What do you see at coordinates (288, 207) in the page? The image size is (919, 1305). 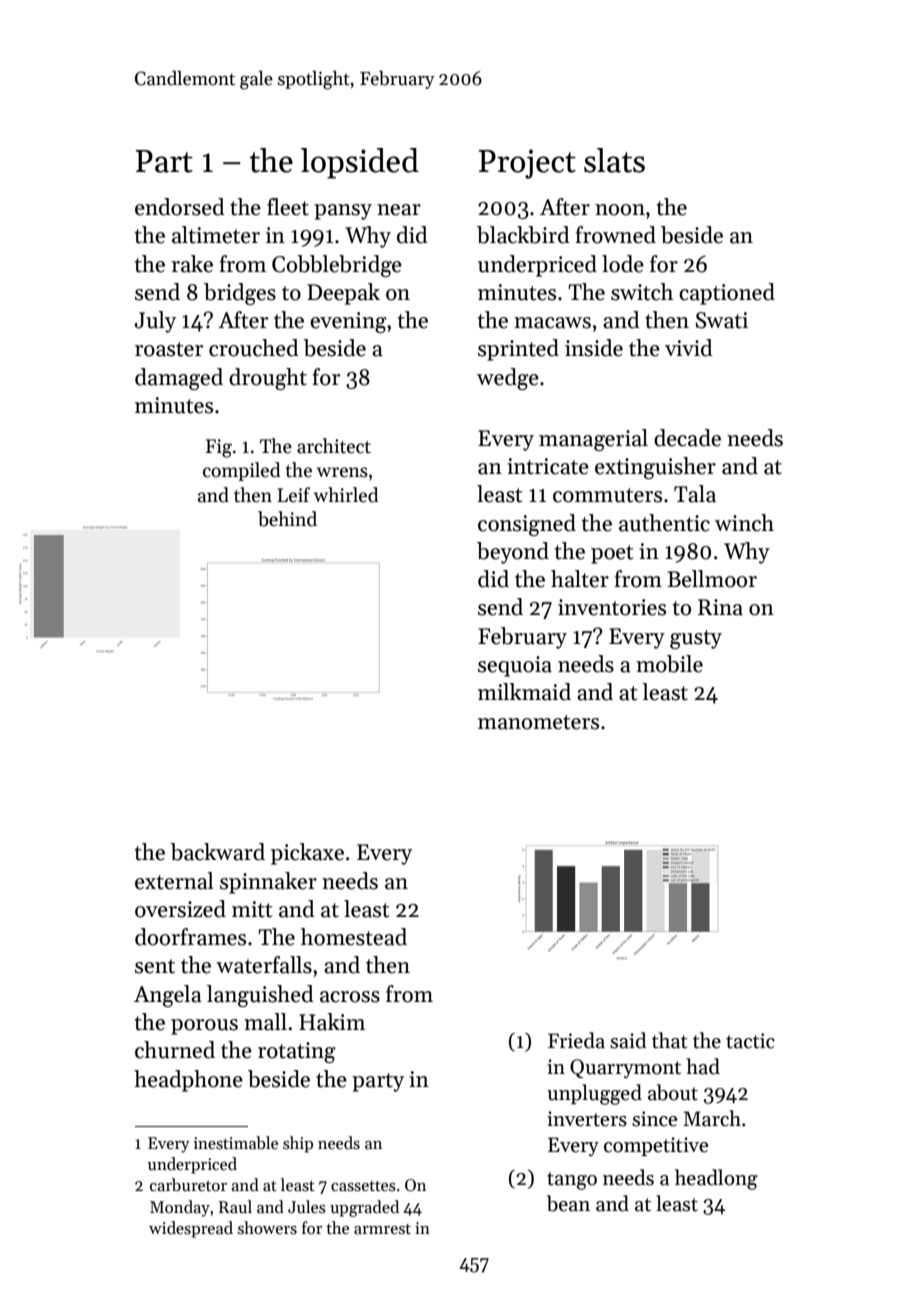 I see `fleet` at bounding box center [288, 207].
